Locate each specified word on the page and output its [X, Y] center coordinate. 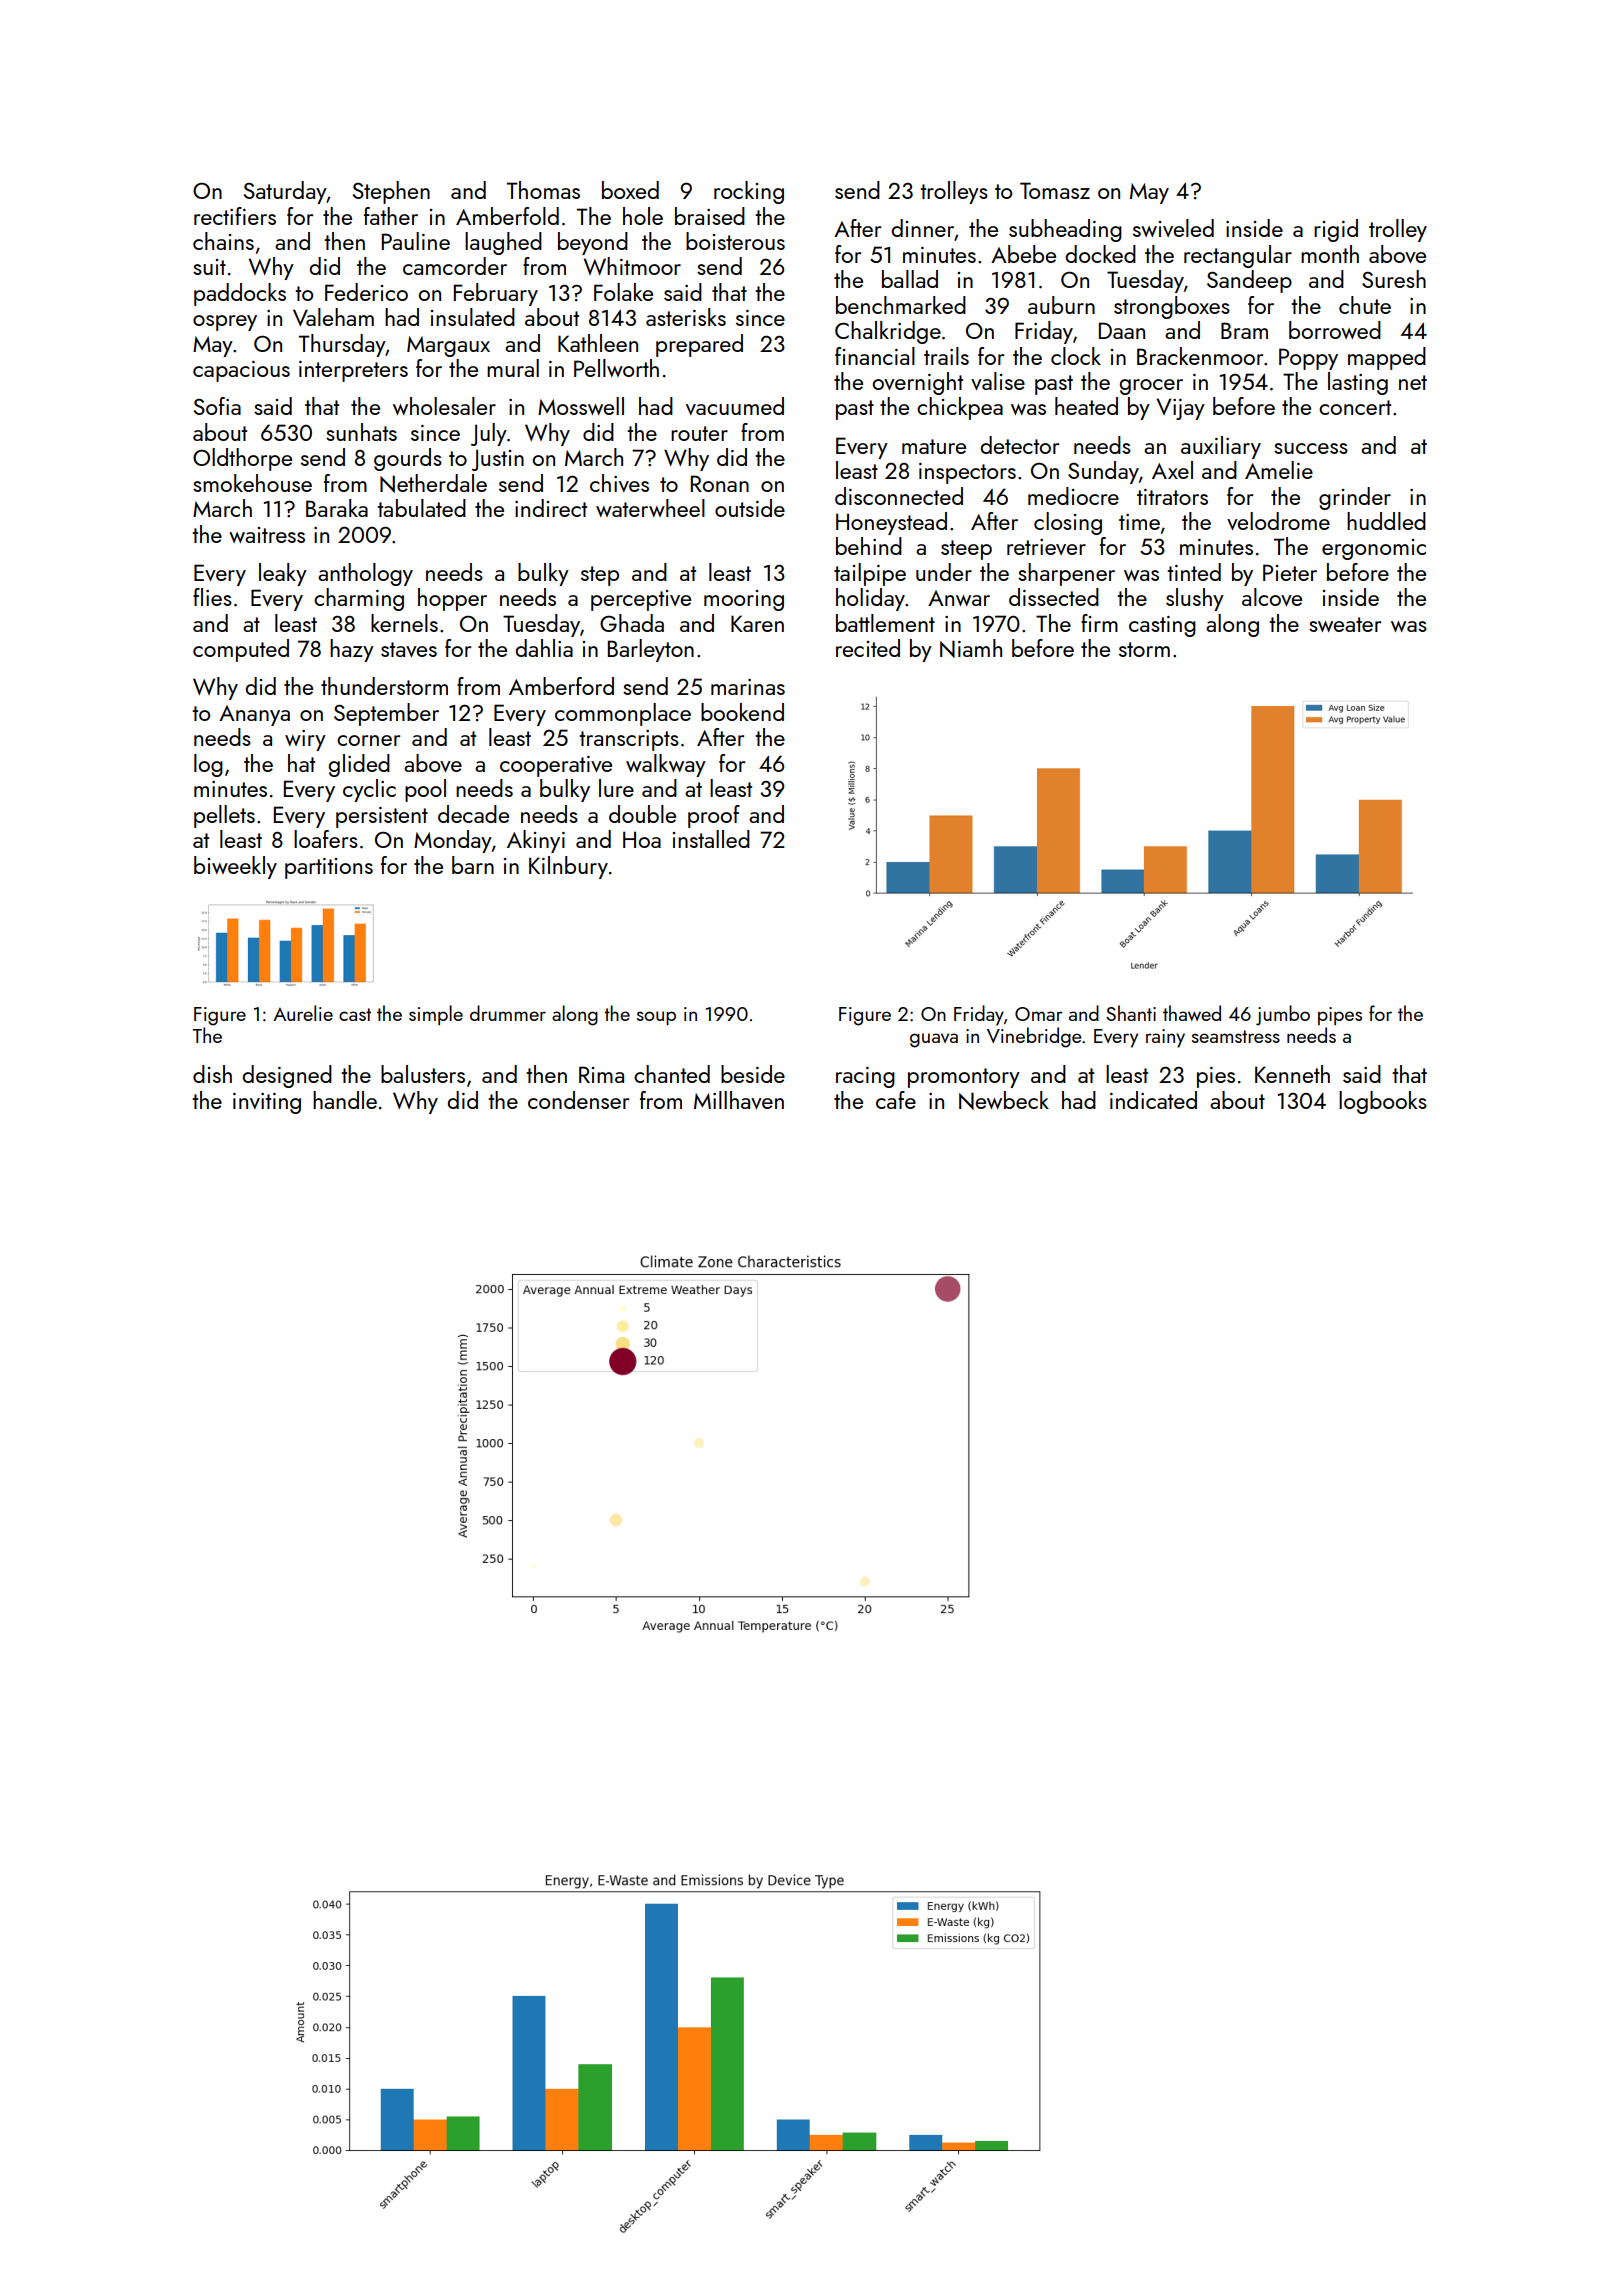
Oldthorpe [242, 459]
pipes [1340, 1016]
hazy [352, 650]
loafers [326, 839]
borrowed [1335, 330]
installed [711, 839]
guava [934, 1040]
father [391, 216]
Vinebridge [1034, 1037]
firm [1099, 623]
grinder [1355, 498]
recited [868, 648]
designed [287, 1076]
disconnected [899, 496]
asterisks [686, 317]
